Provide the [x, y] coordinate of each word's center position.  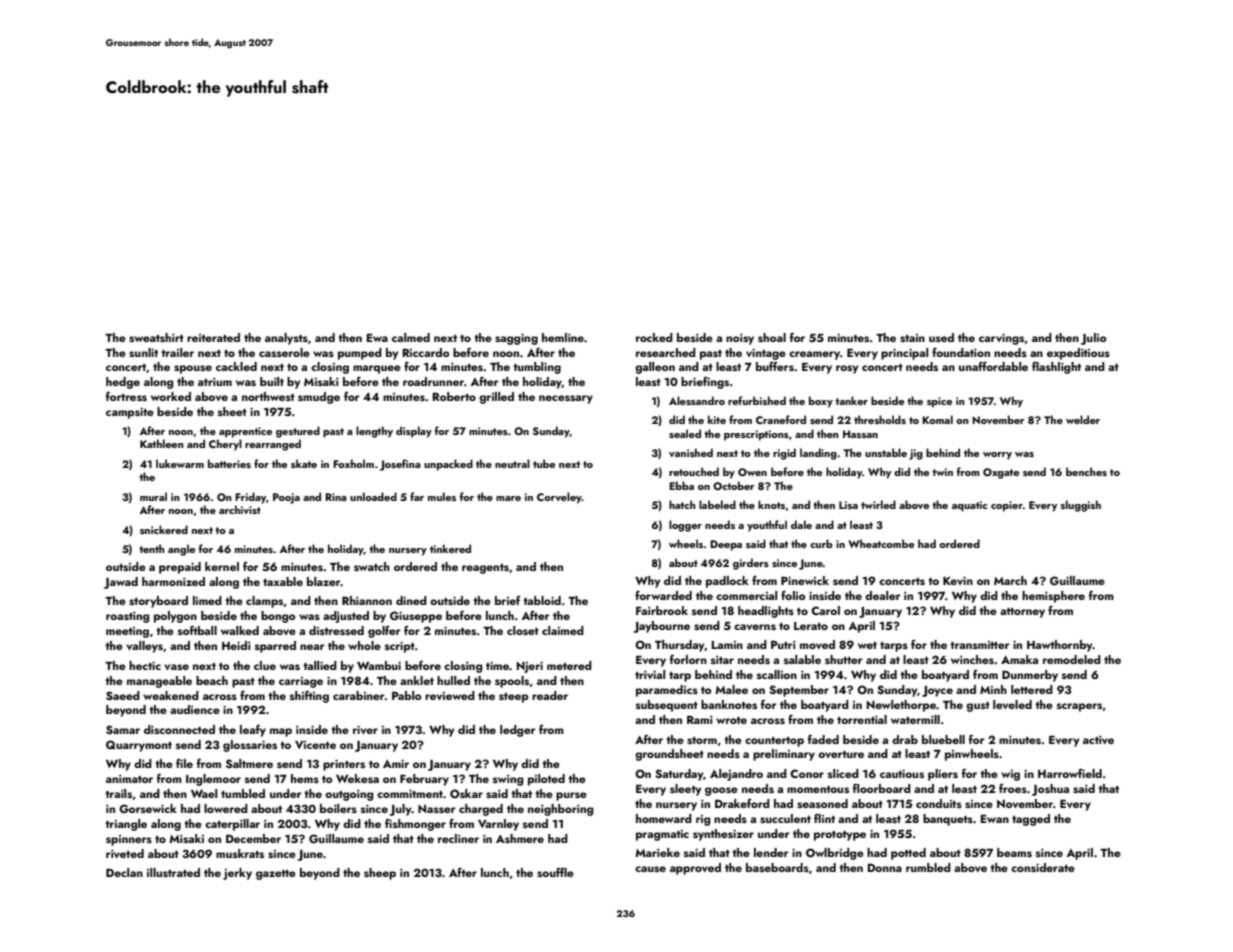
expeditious [1078, 354]
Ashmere [520, 838]
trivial [650, 674]
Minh [993, 689]
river [365, 729]
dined [411, 600]
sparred [275, 647]
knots [771, 504]
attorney [1022, 612]
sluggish [1081, 506]
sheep [380, 874]
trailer [177, 352]
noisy [740, 339]
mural [153, 496]
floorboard [882, 788]
